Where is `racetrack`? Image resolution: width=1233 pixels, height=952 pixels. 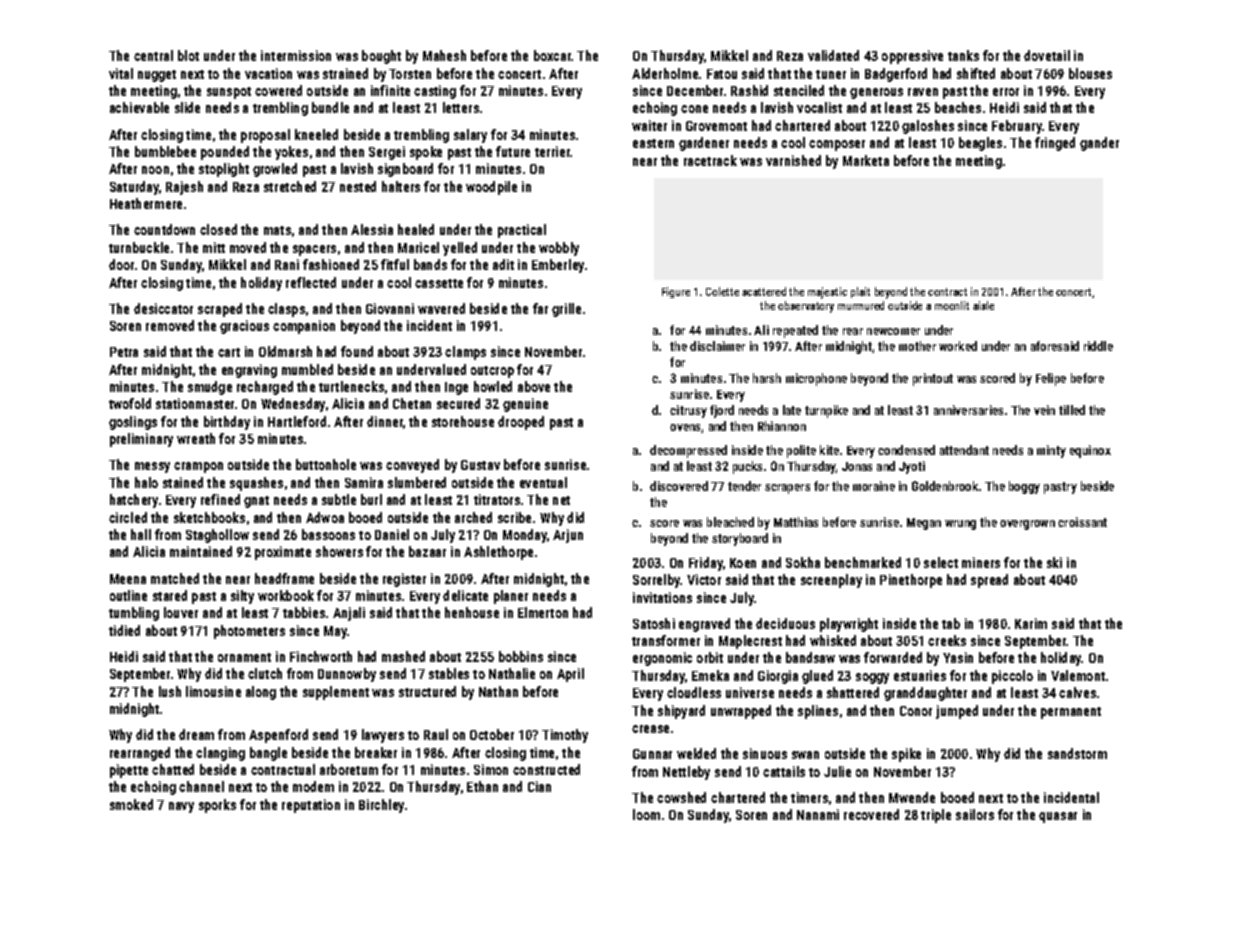 racetrack is located at coordinates (710, 160).
